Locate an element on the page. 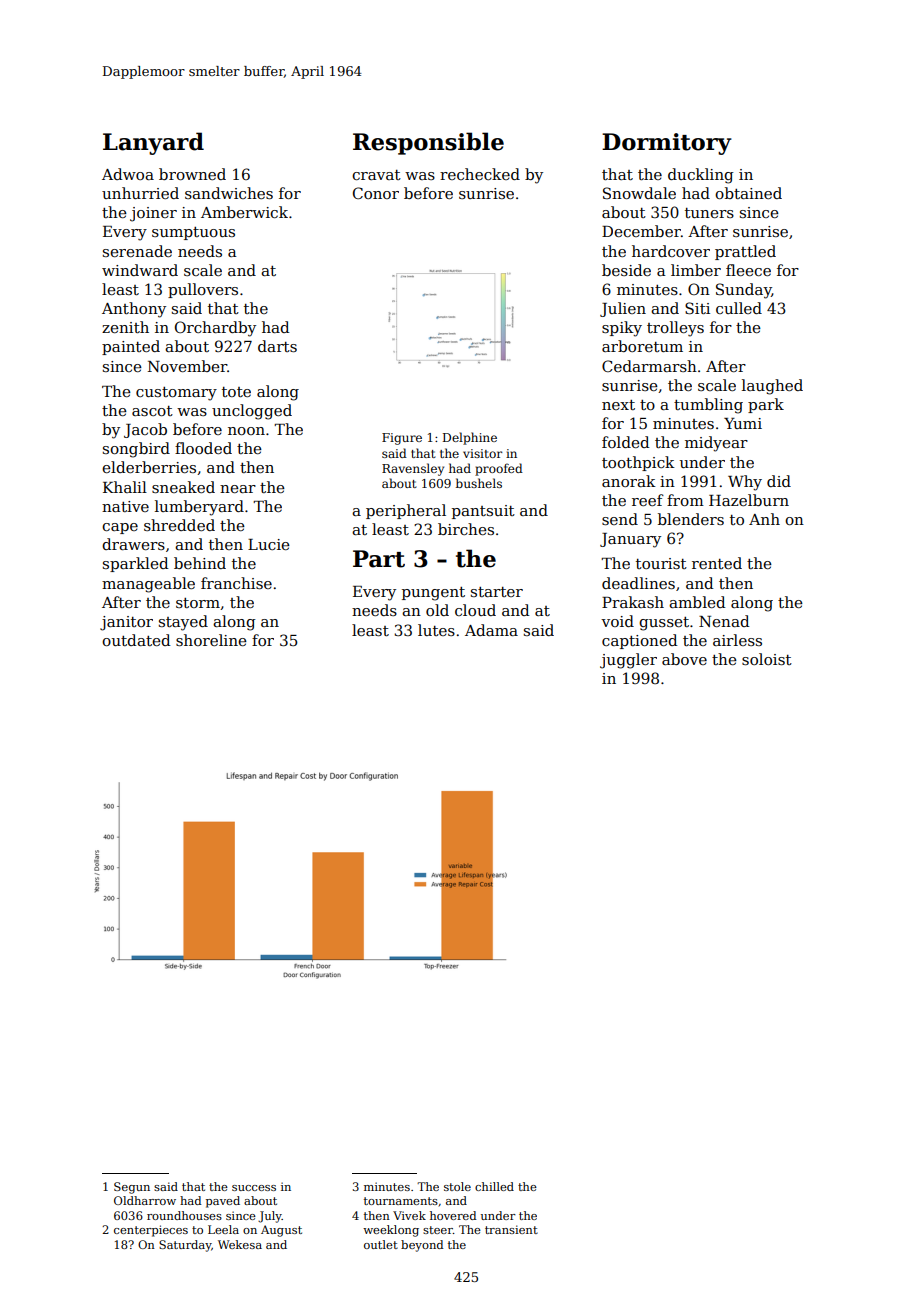 The image size is (908, 1316). Vivek is located at coordinates (409, 1215).
